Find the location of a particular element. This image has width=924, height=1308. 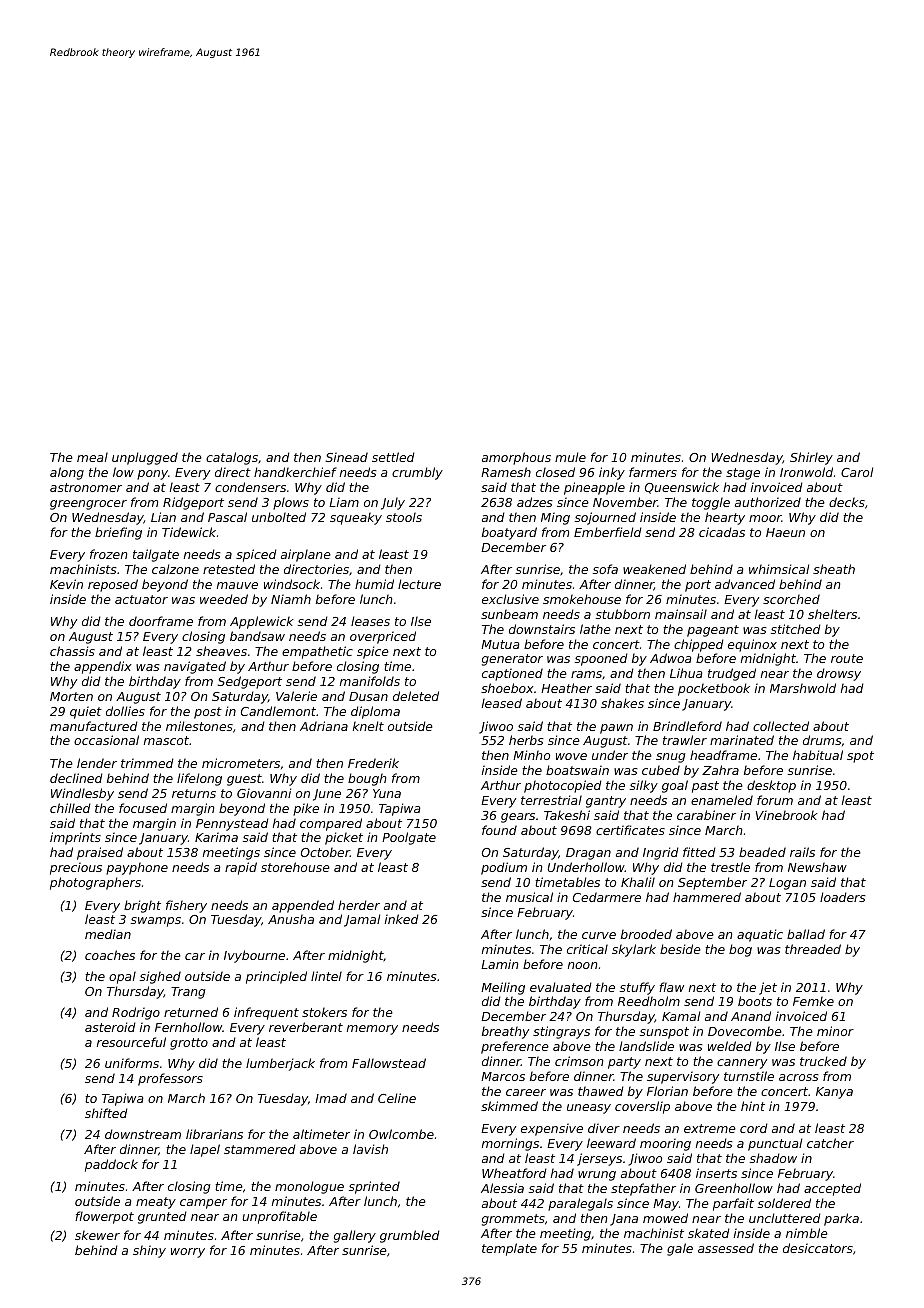

fitted is located at coordinates (699, 852).
